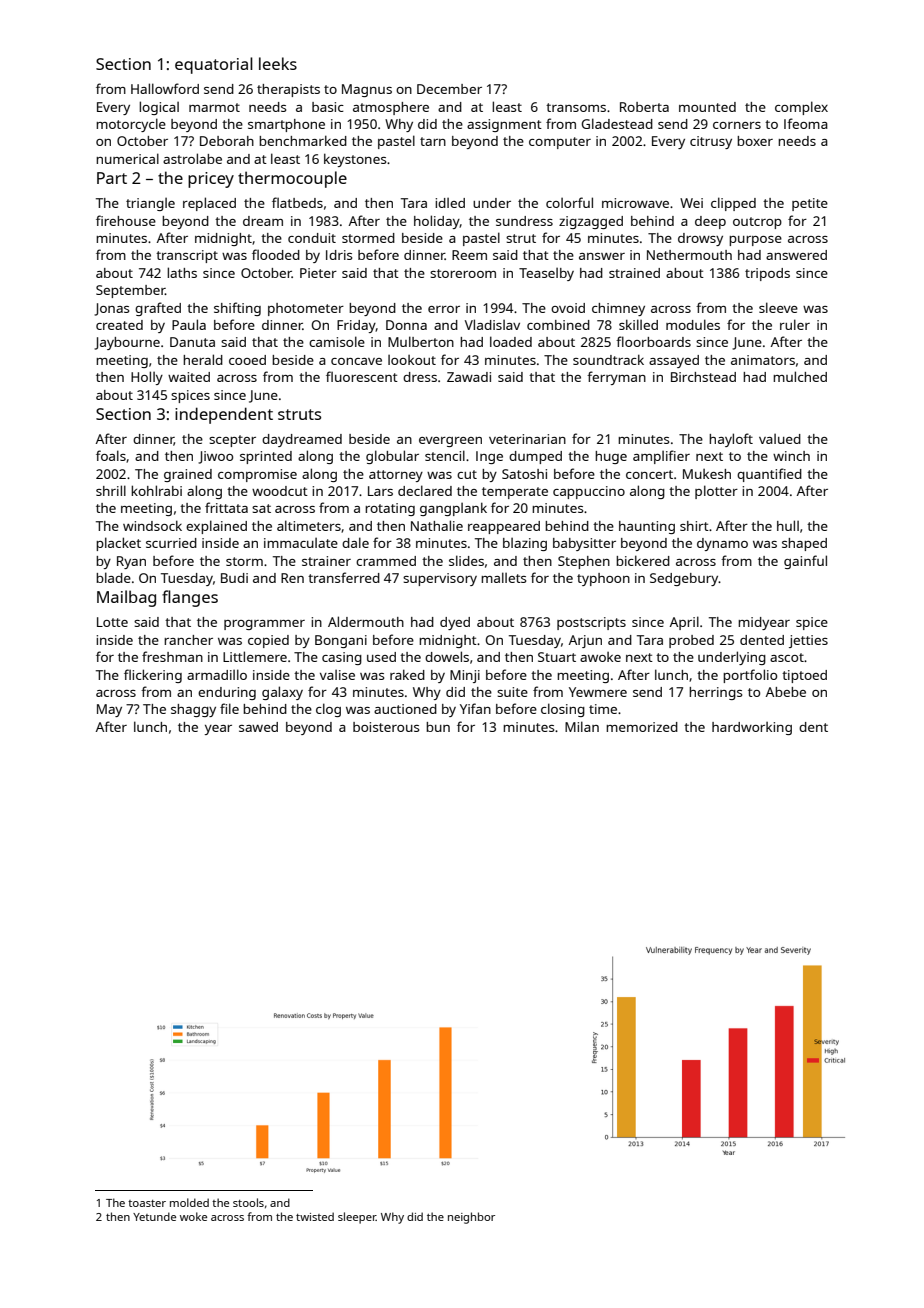  Describe the element at coordinates (616, 378) in the screenshot. I see `ferryman` at that location.
